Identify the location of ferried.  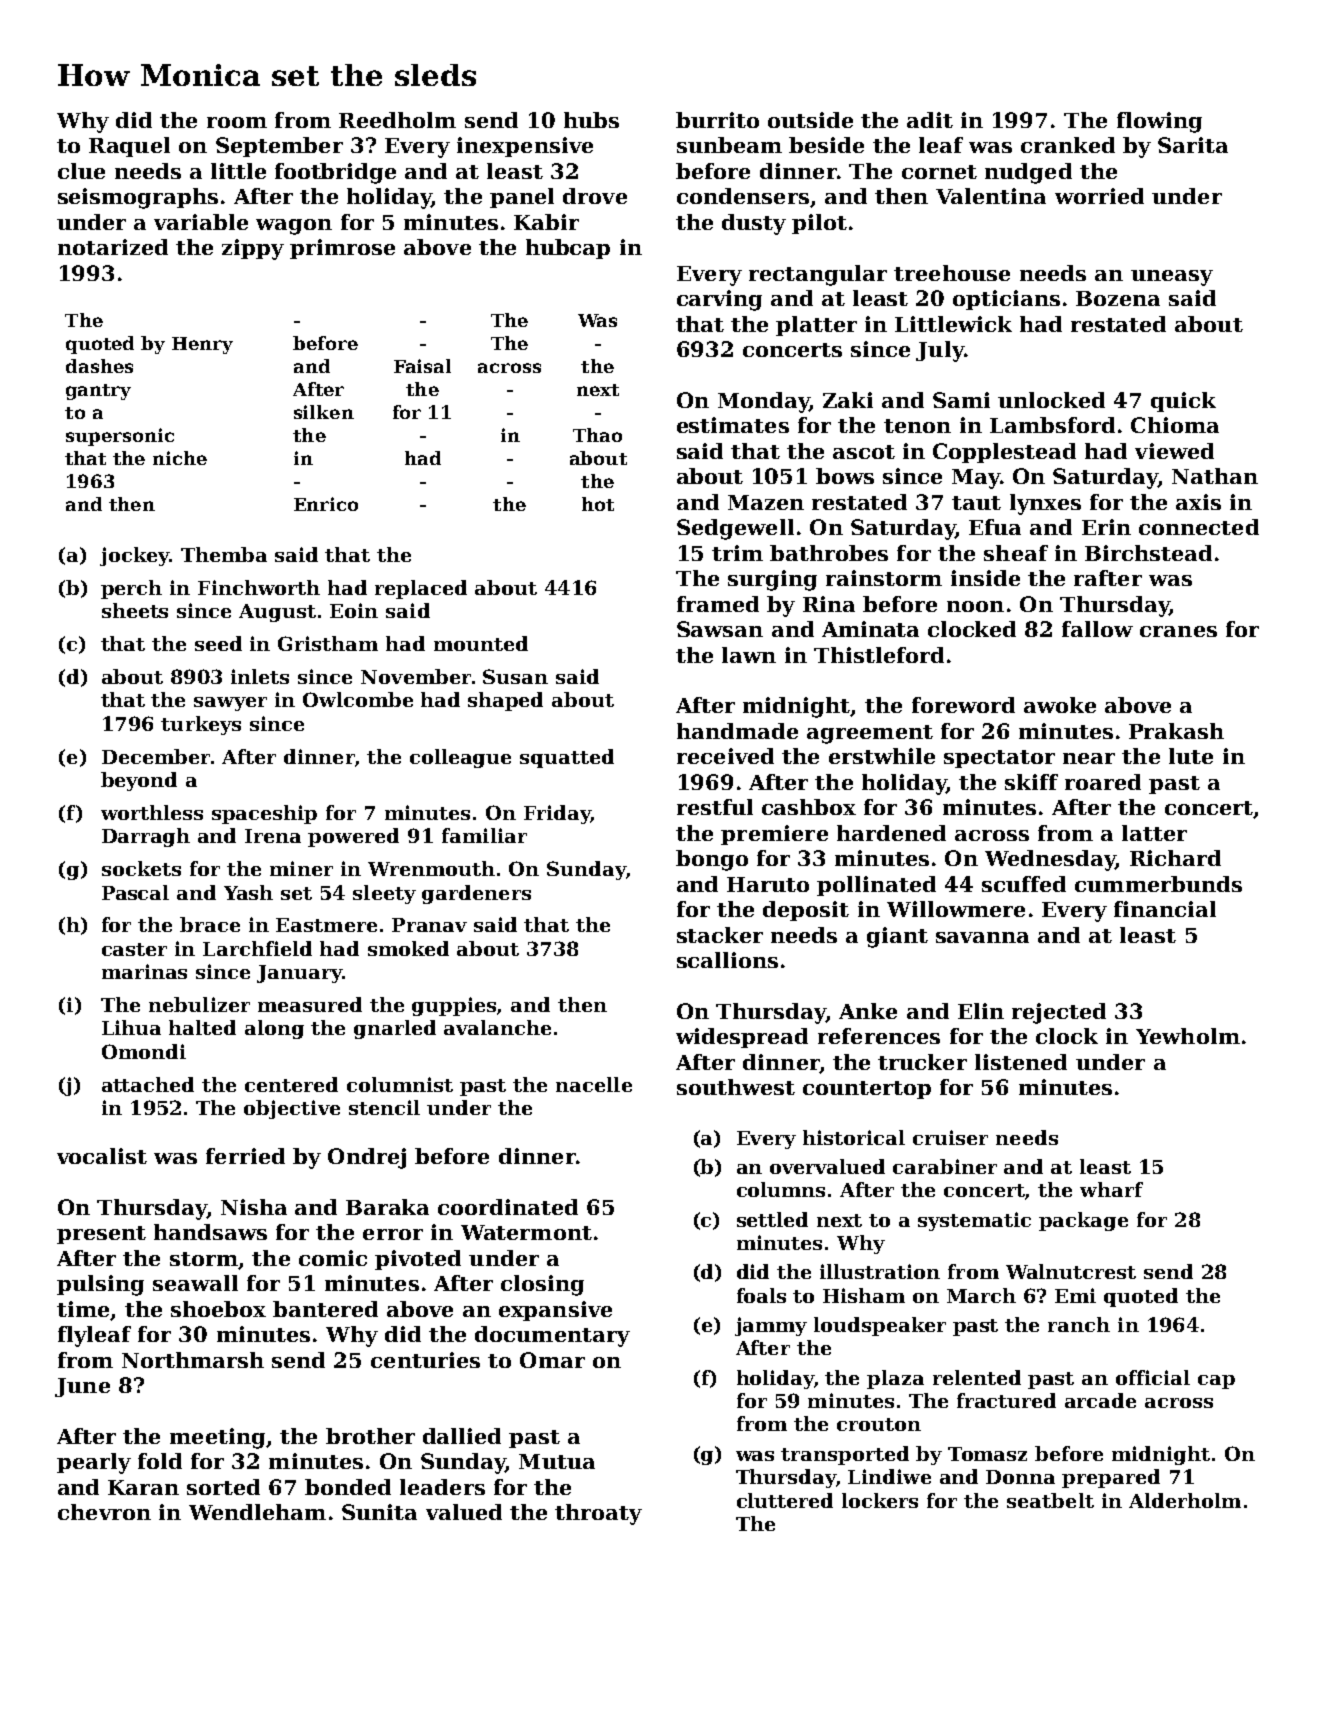
(245, 1156).
